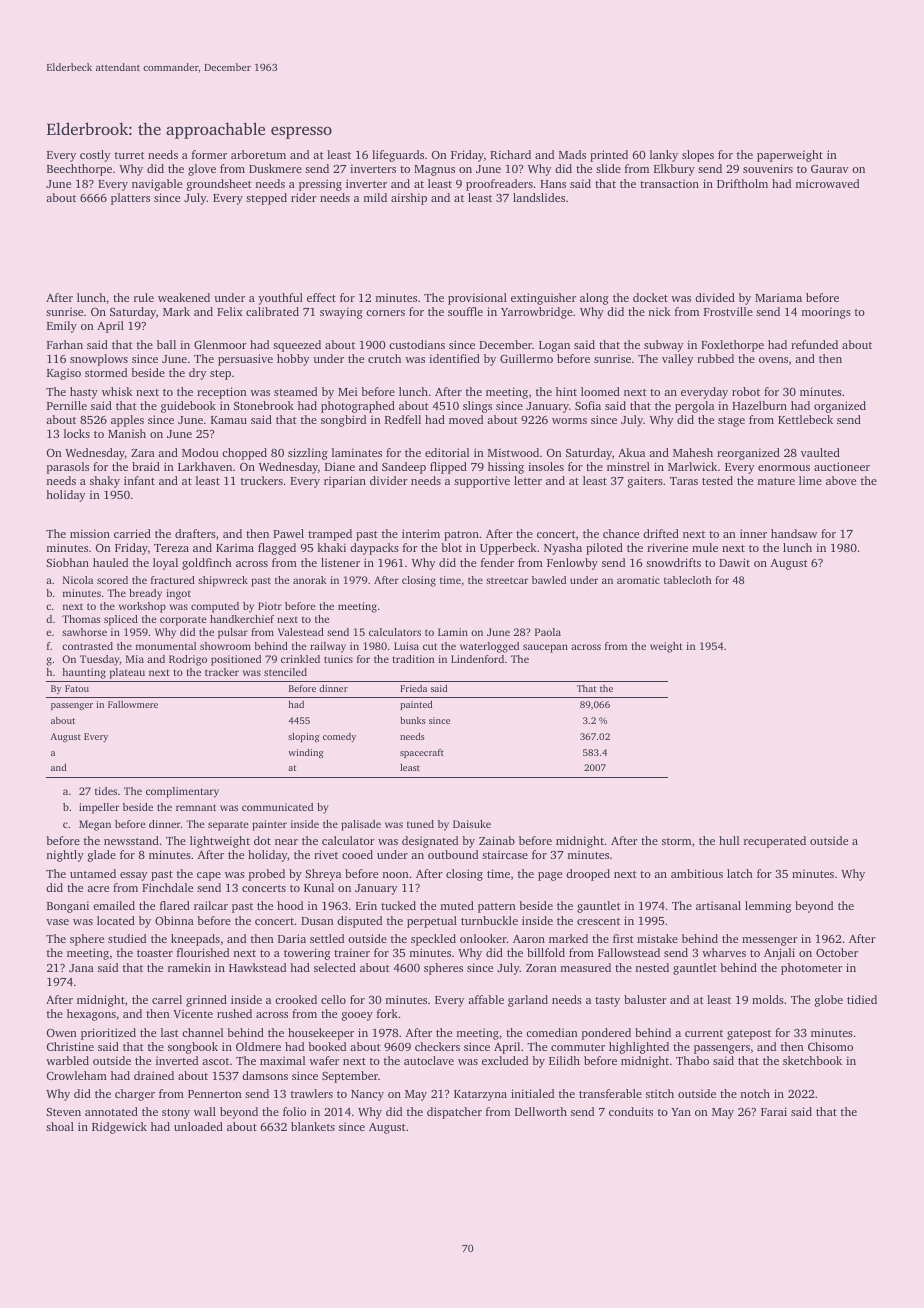 This page has width=924, height=1308. Describe the element at coordinates (198, 1126) in the page. I see `unloaded` at that location.
